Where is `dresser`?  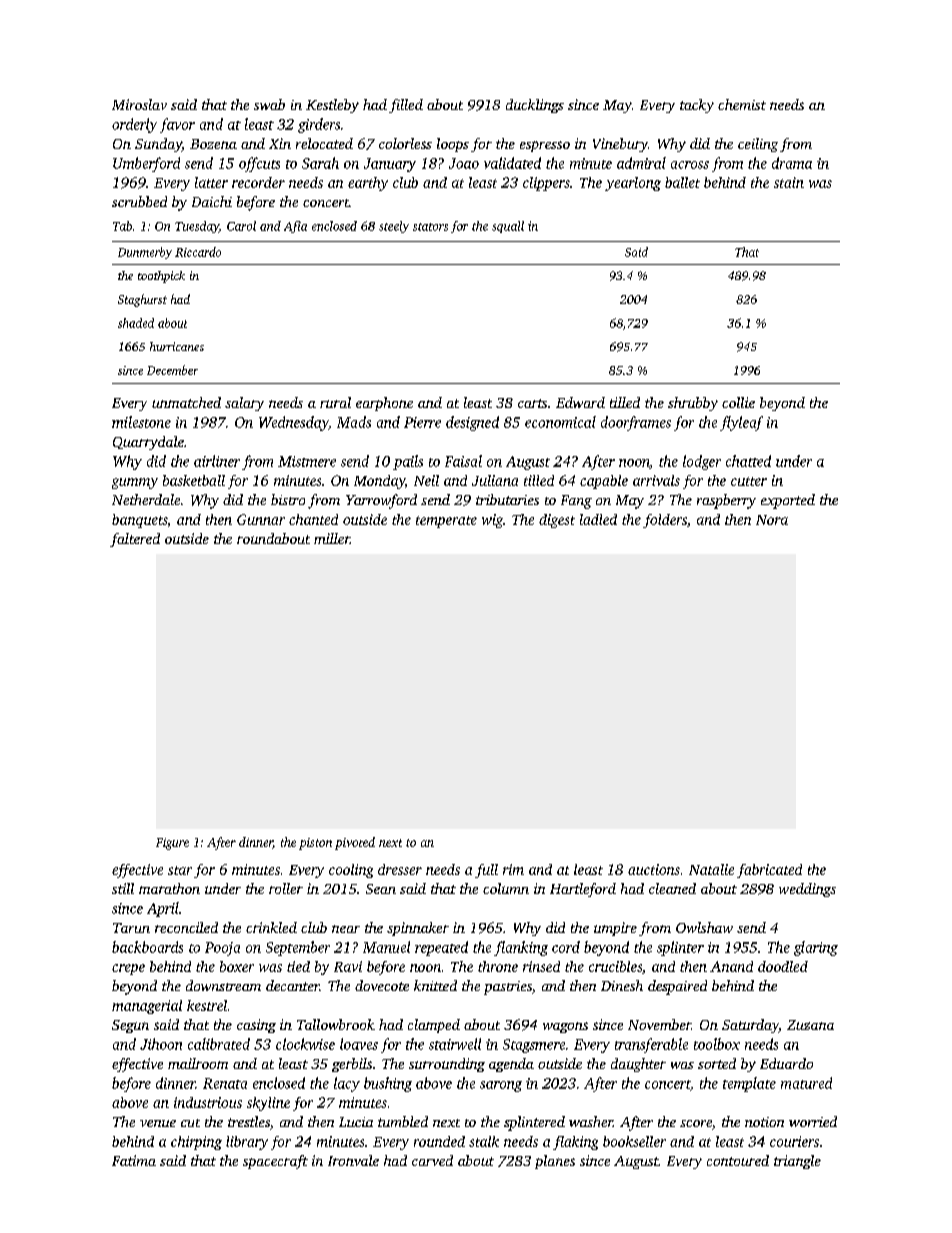
dresser is located at coordinates (400, 869).
